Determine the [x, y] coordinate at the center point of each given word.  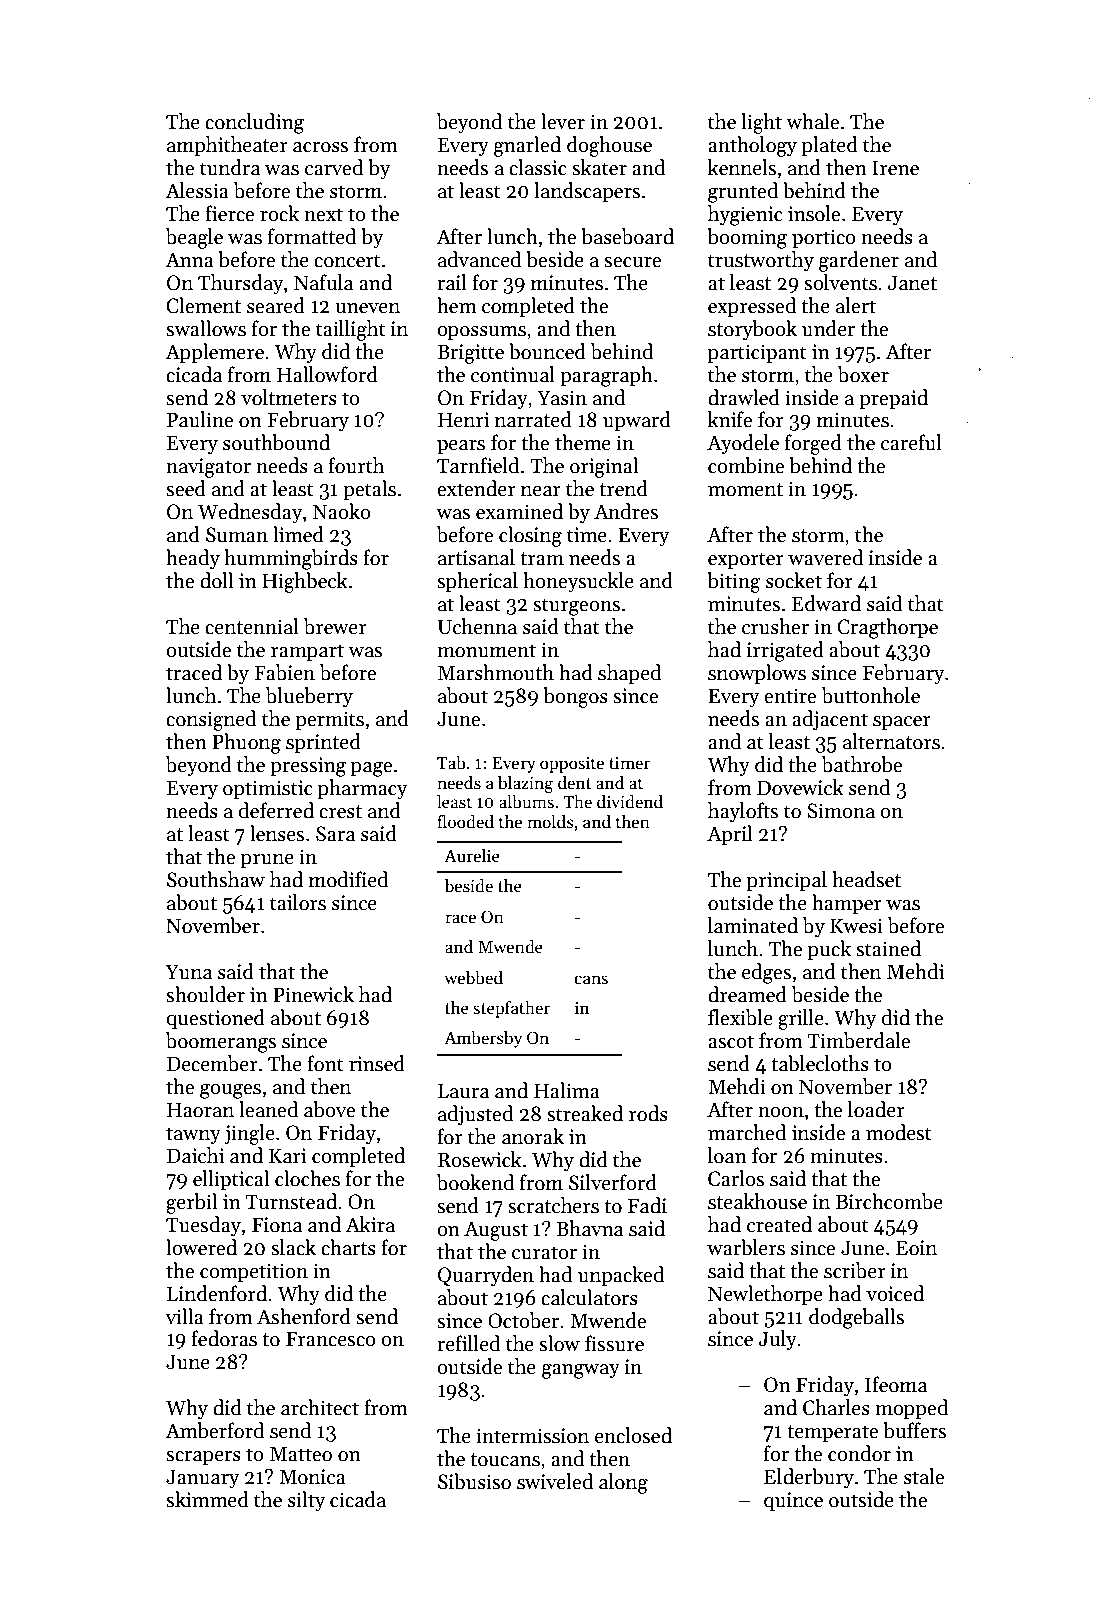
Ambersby [483, 1039]
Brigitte [470, 354]
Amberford [214, 1430]
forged [813, 444]
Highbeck [305, 582]
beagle [194, 238]
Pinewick [313, 994]
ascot [731, 1042]
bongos [575, 697]
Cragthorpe [887, 628]
